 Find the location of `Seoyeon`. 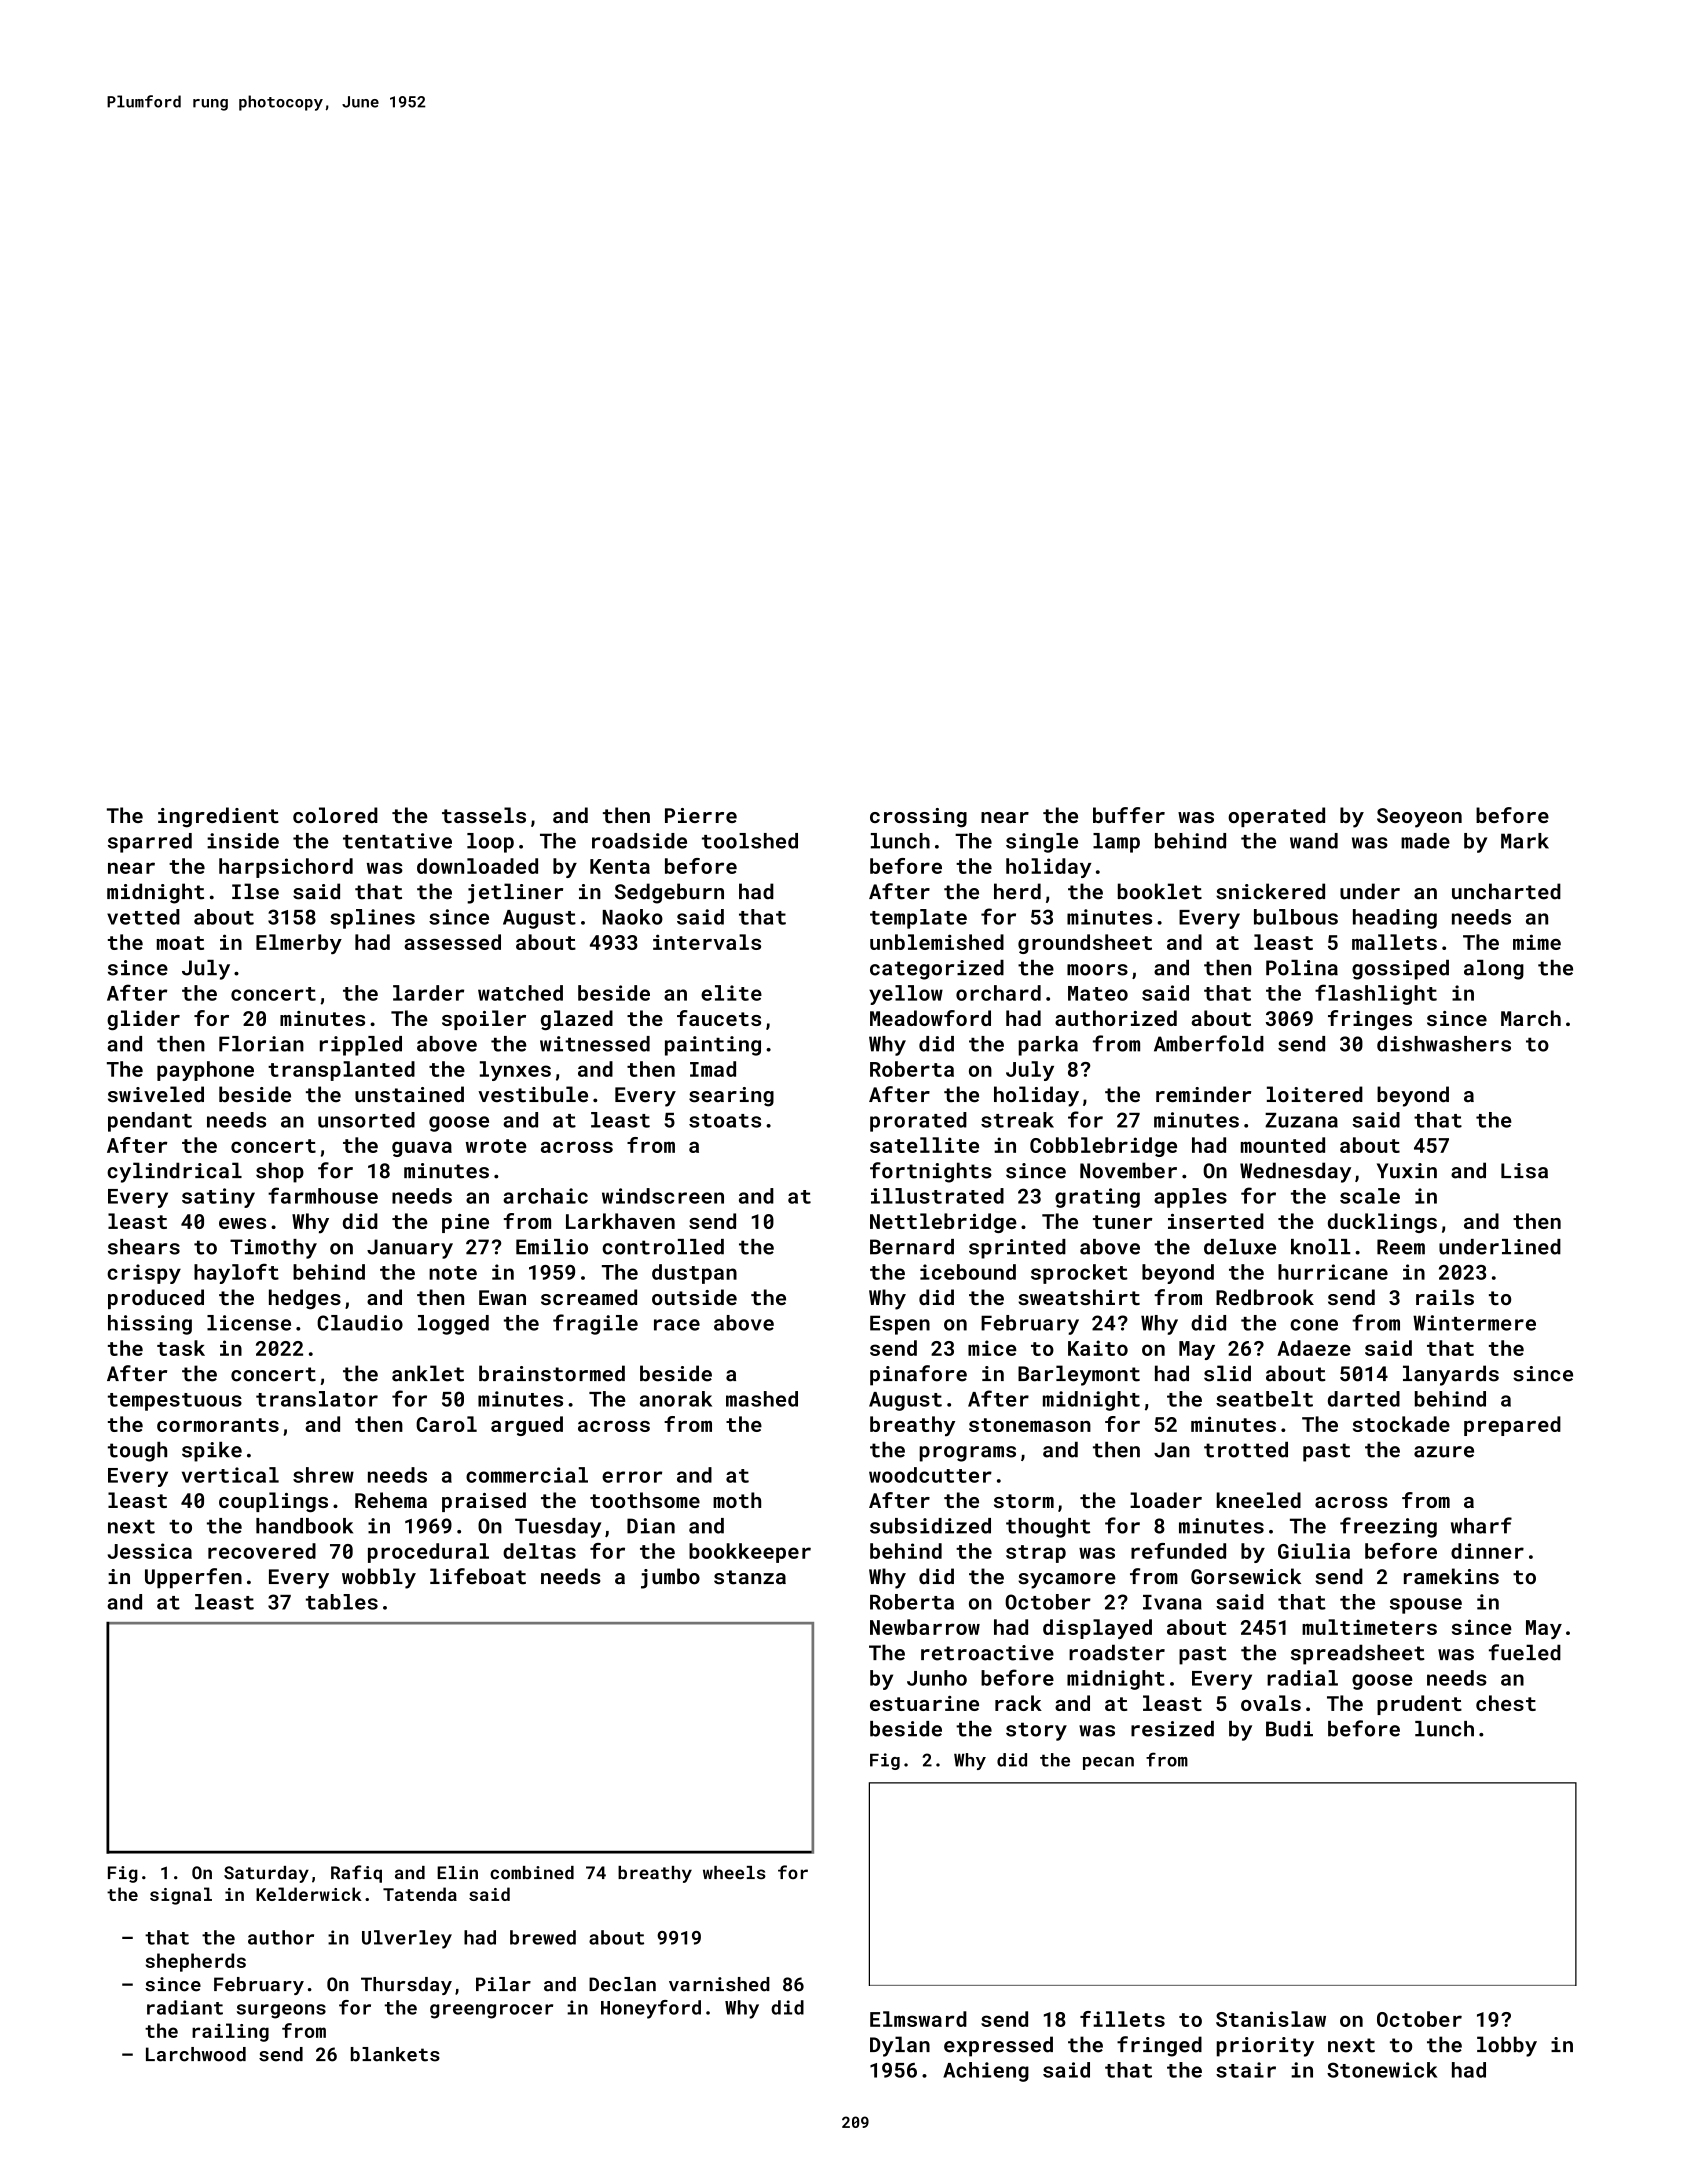

Seoyeon is located at coordinates (1419, 818).
